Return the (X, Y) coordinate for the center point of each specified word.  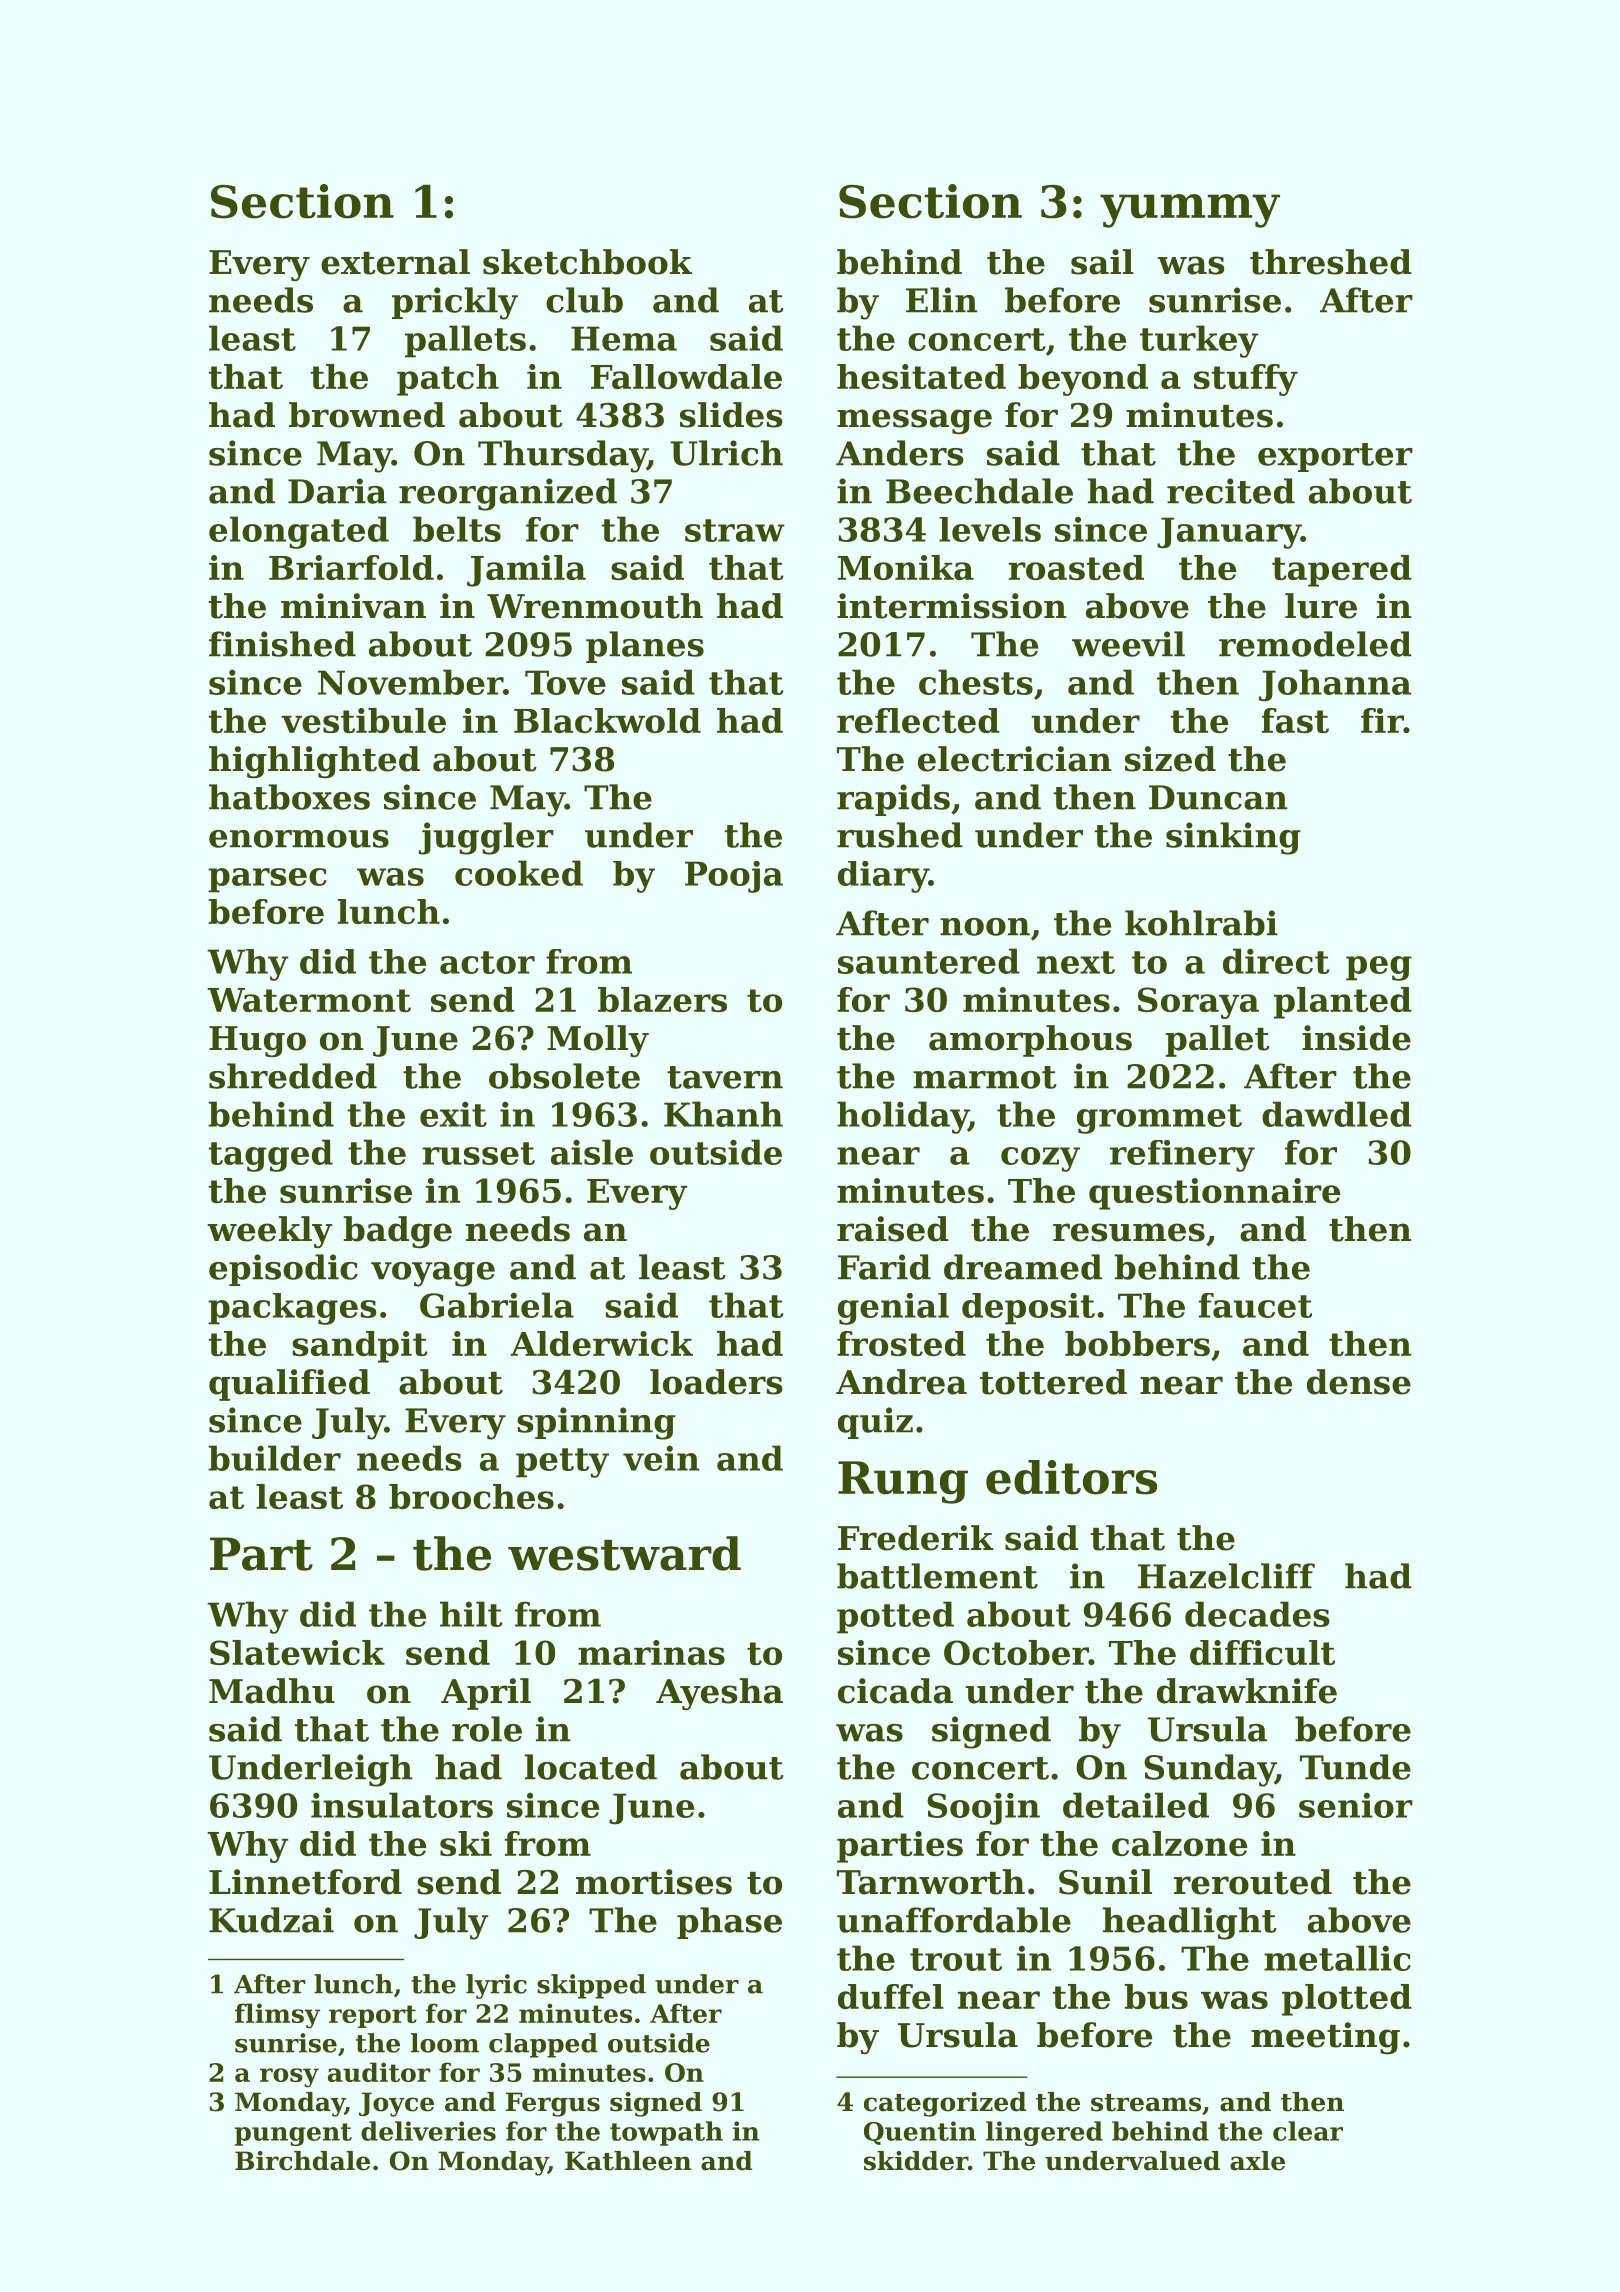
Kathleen (628, 2161)
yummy (1190, 211)
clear (1308, 2131)
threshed (1331, 262)
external (395, 262)
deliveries (428, 2131)
